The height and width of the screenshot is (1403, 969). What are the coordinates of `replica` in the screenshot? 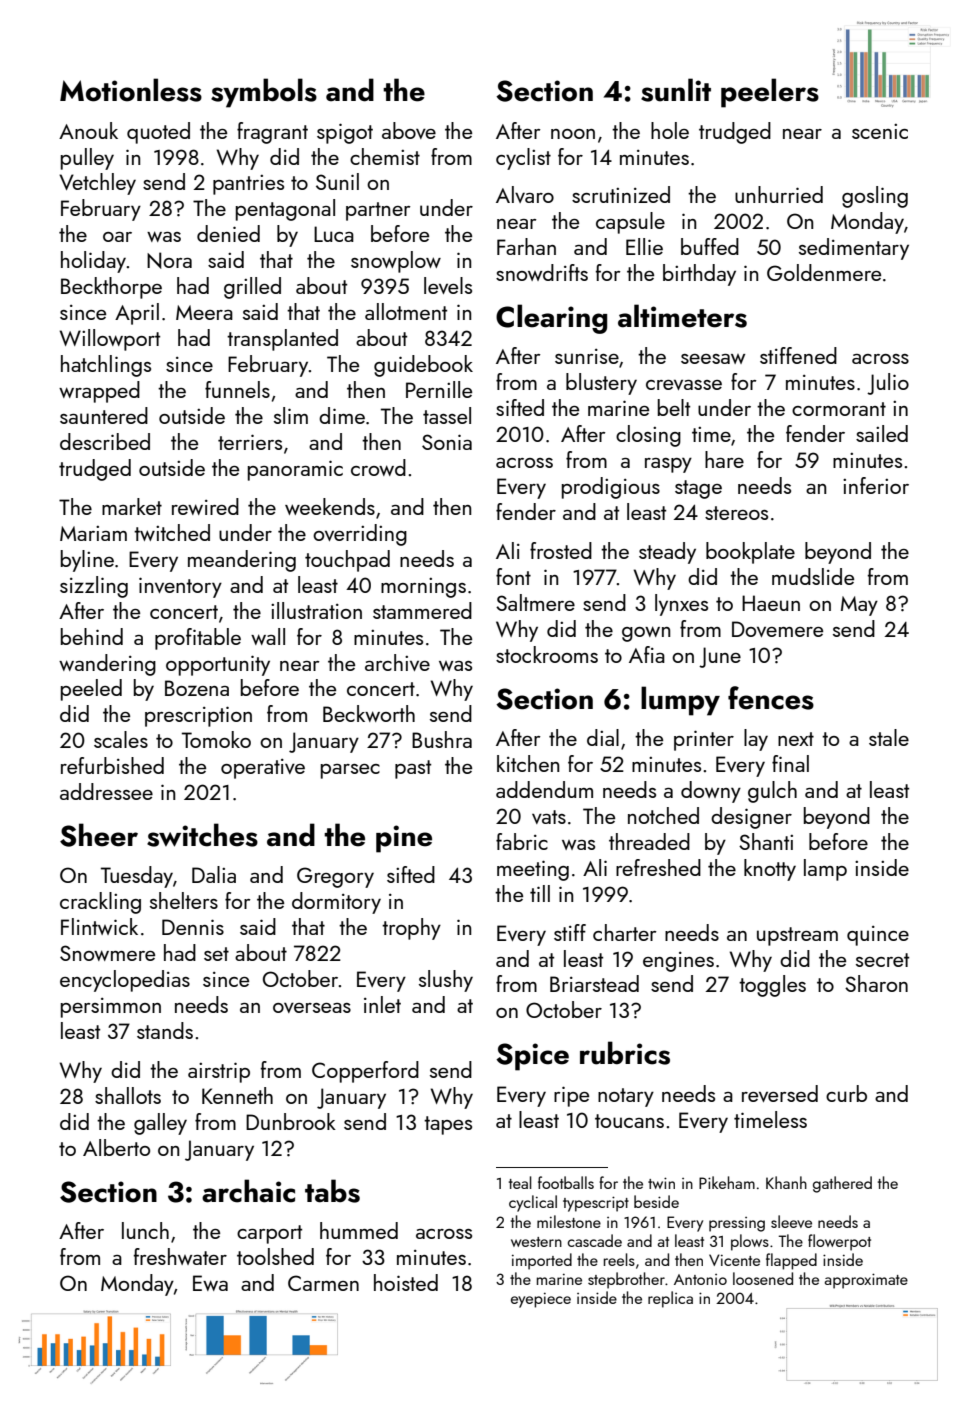 It's located at (670, 1299).
